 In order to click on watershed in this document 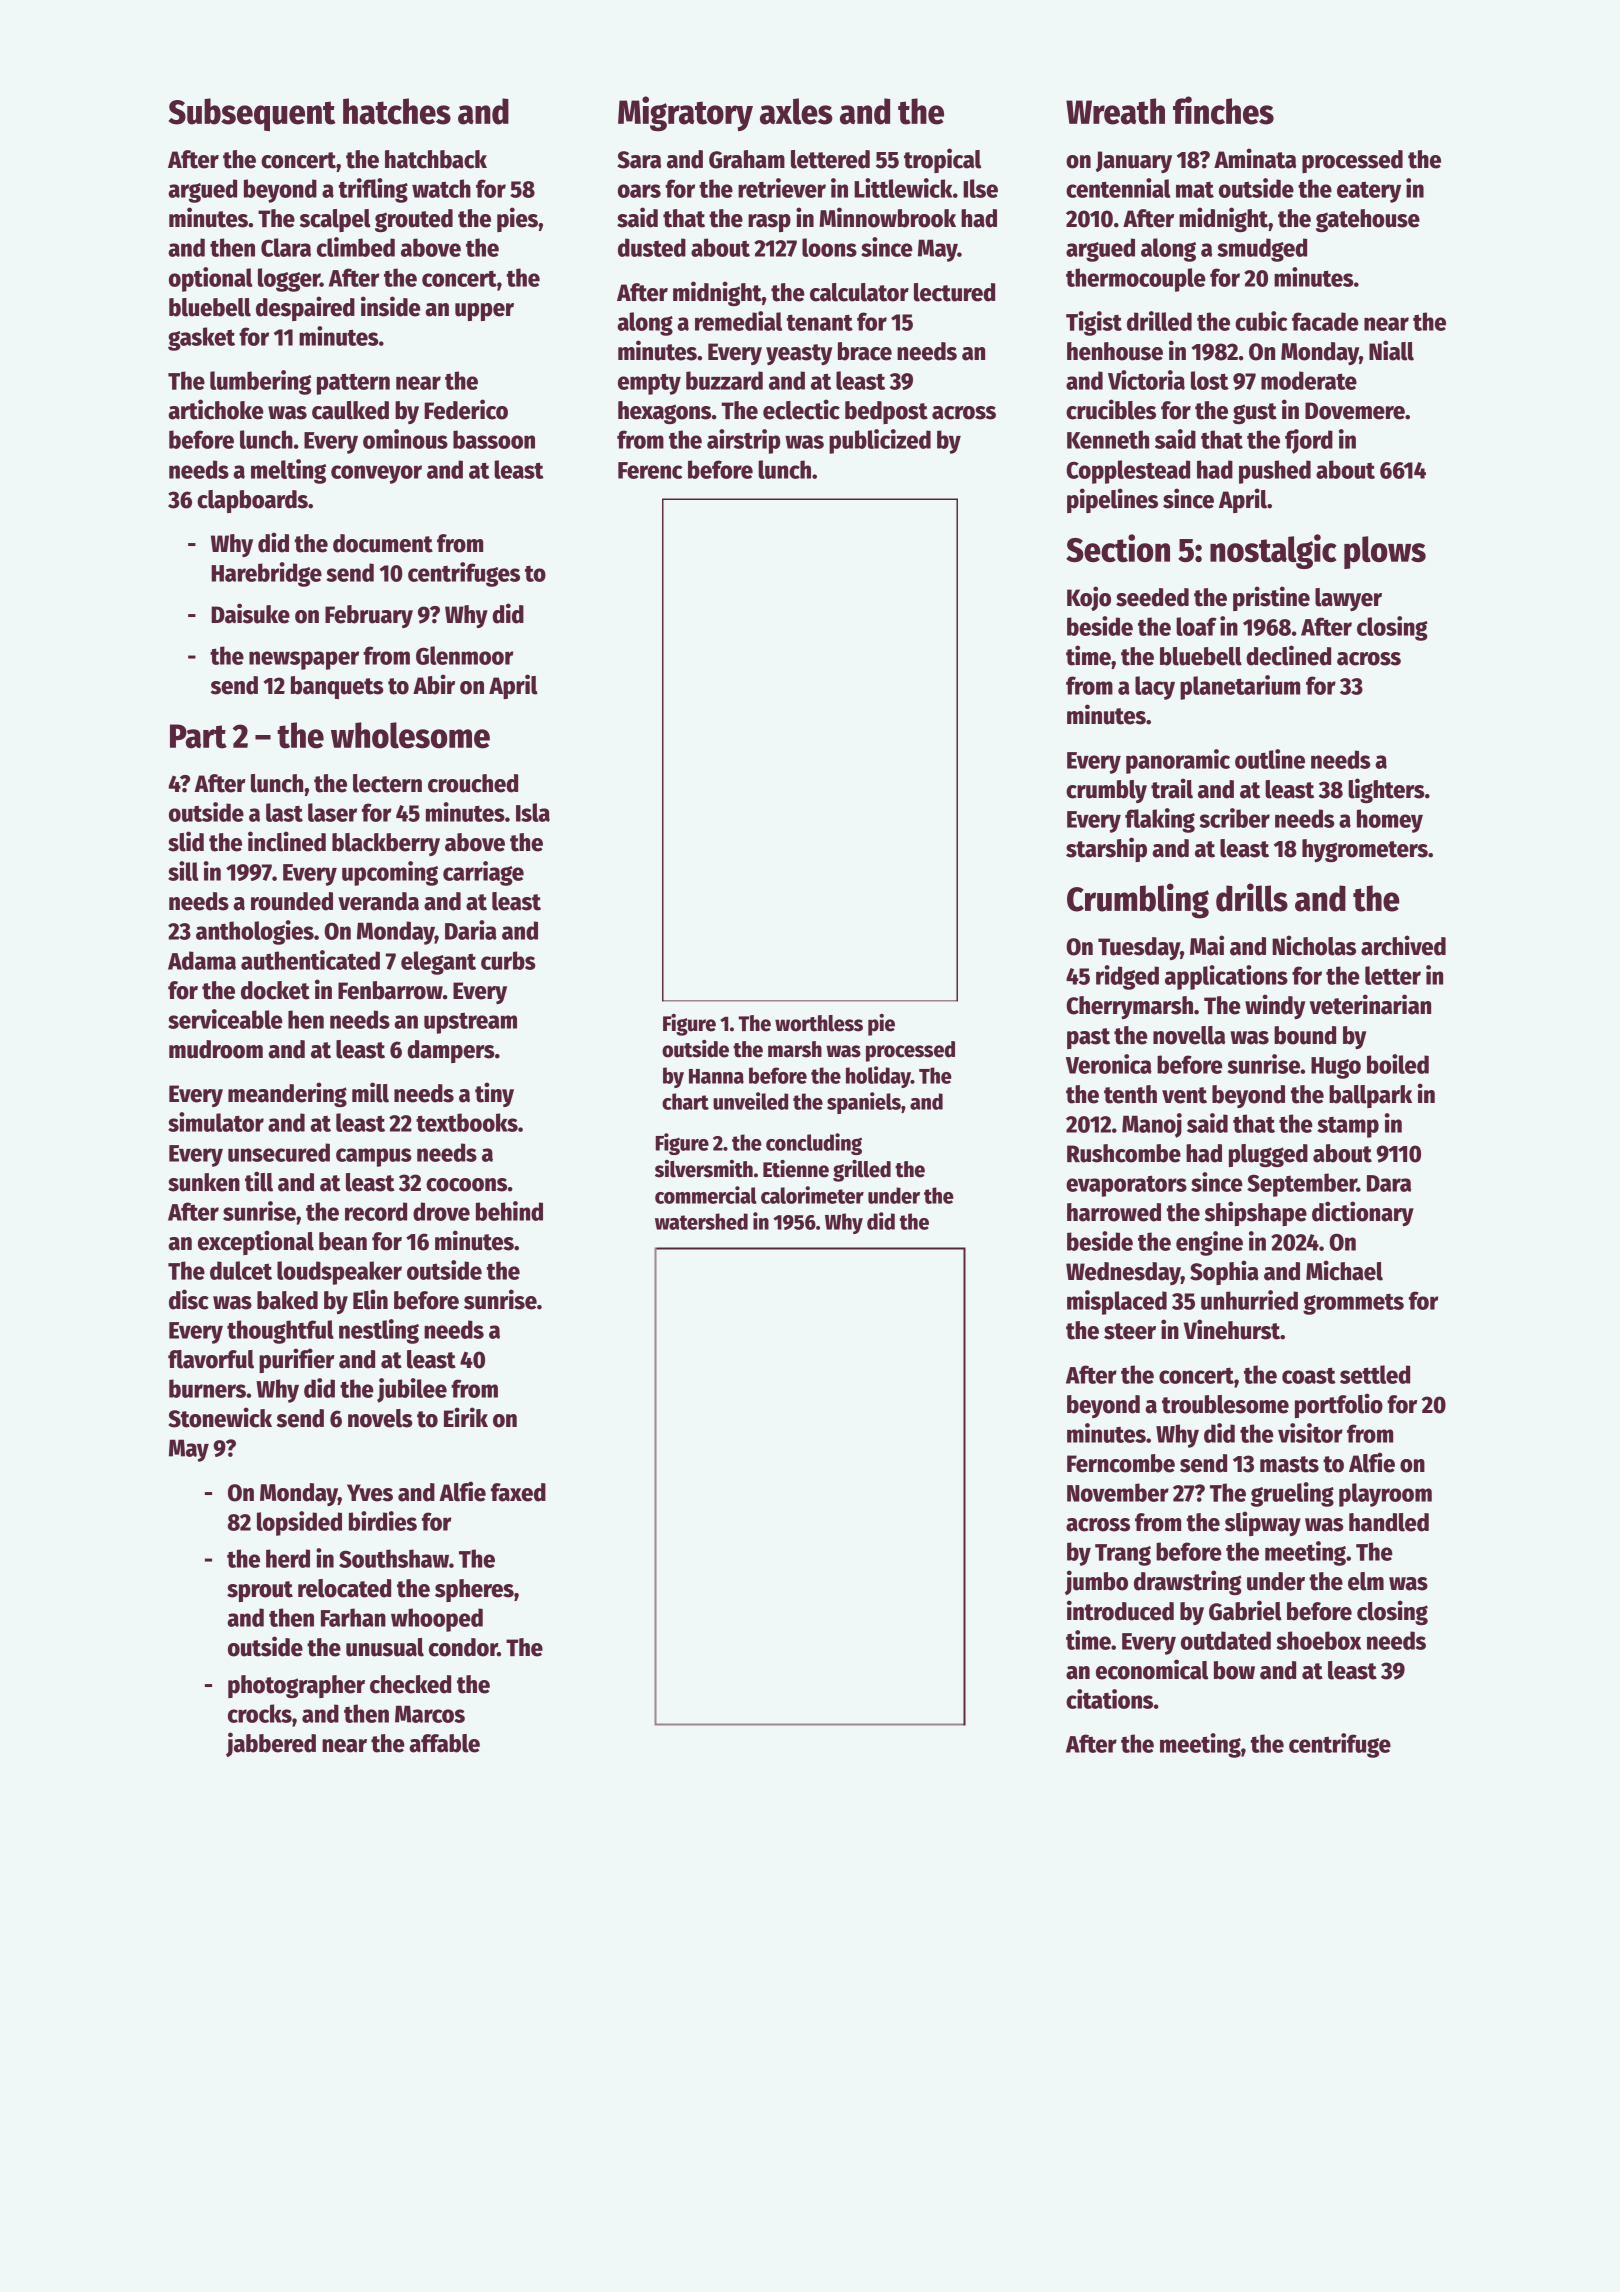, I will do `click(701, 1221)`.
